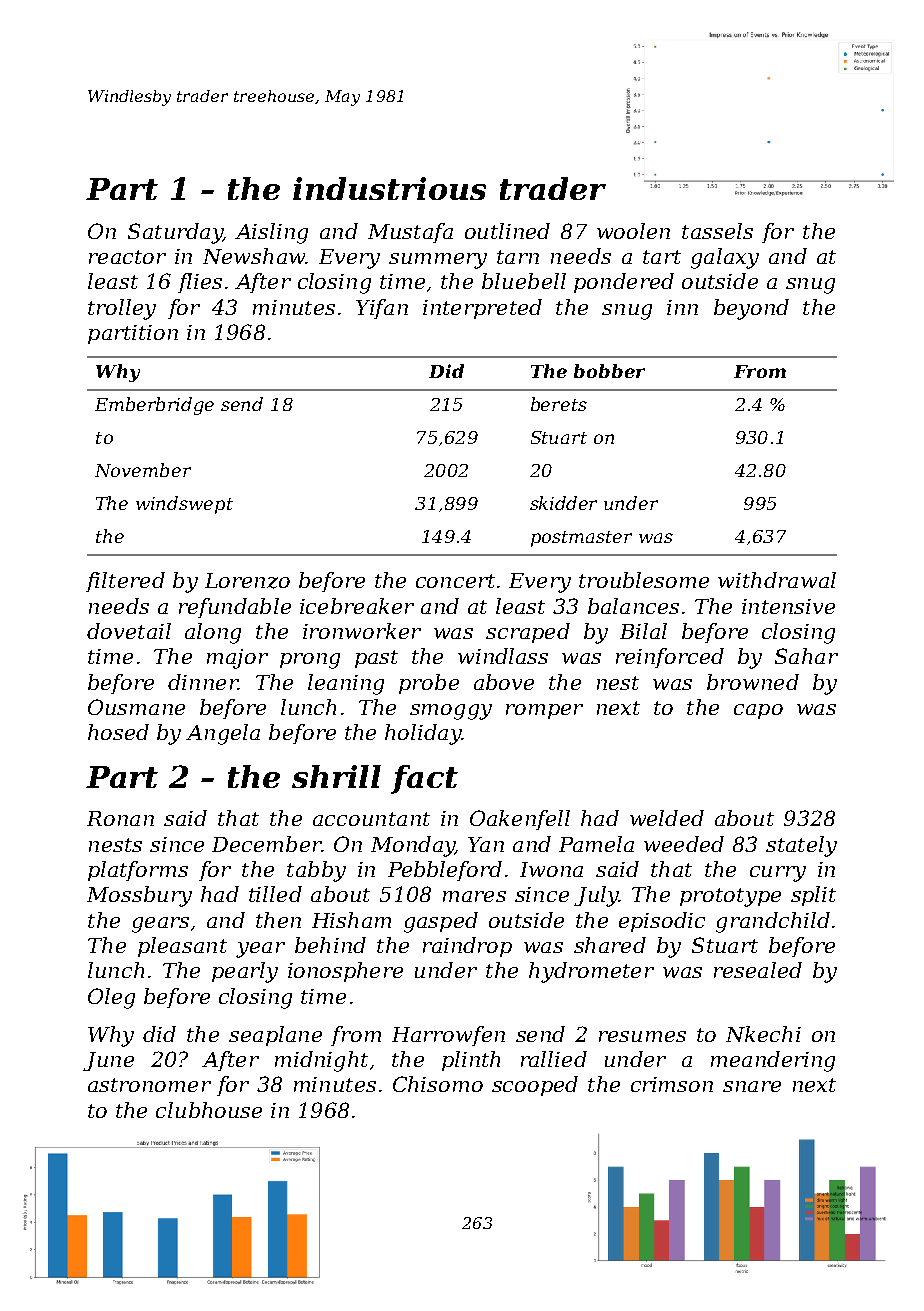  I want to click on astronomer, so click(149, 1085).
